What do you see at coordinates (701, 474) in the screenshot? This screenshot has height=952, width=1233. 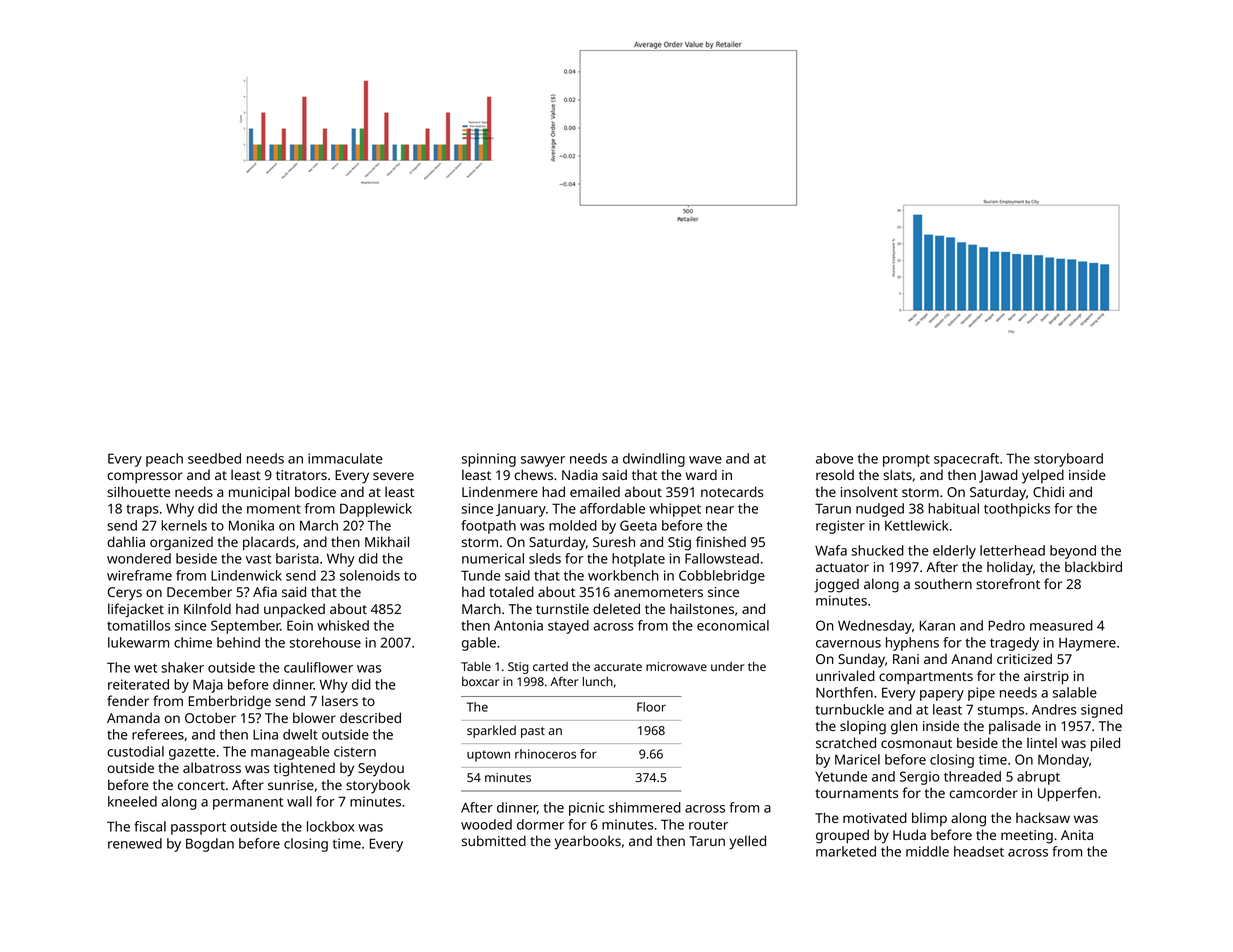 I see `ward` at bounding box center [701, 474].
